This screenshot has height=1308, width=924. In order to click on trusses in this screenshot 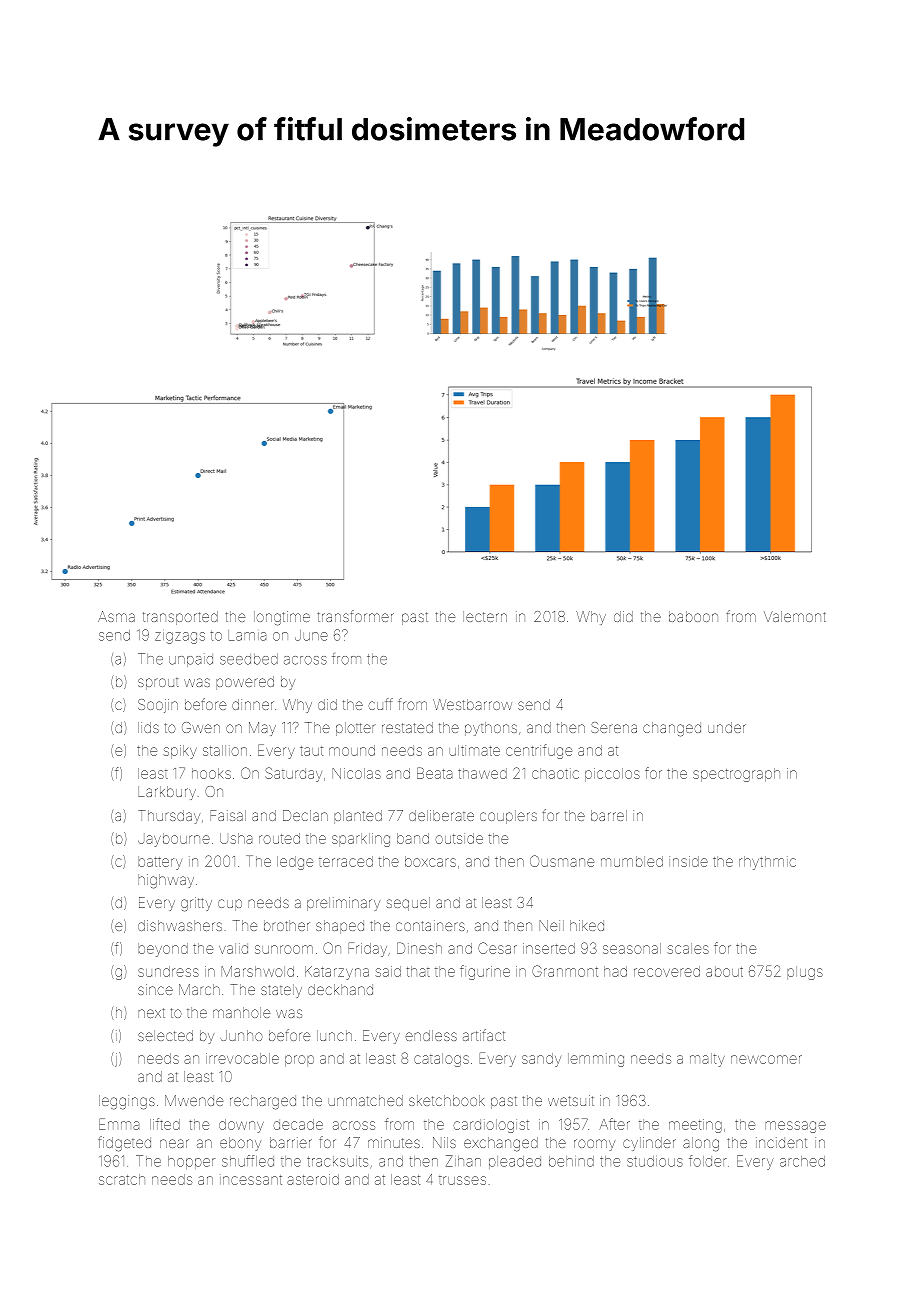, I will do `click(462, 1180)`.
